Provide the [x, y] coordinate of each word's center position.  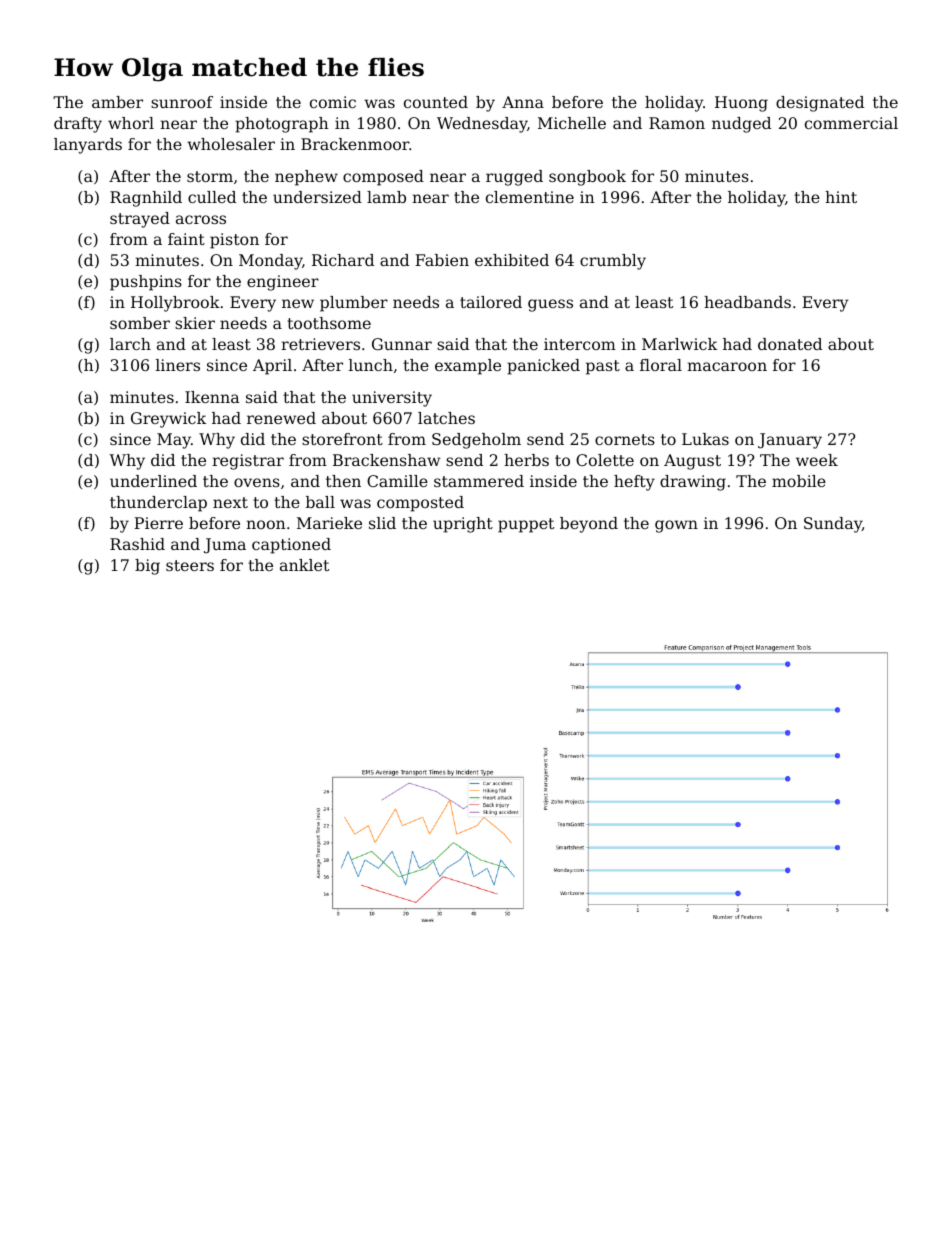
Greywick [168, 420]
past [603, 367]
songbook [587, 178]
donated [790, 344]
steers [190, 565]
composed [383, 178]
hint [841, 197]
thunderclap [158, 504]
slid [382, 523]
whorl [131, 123]
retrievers [320, 344]
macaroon [727, 366]
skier [195, 323]
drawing [693, 483]
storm [210, 176]
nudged [741, 125]
